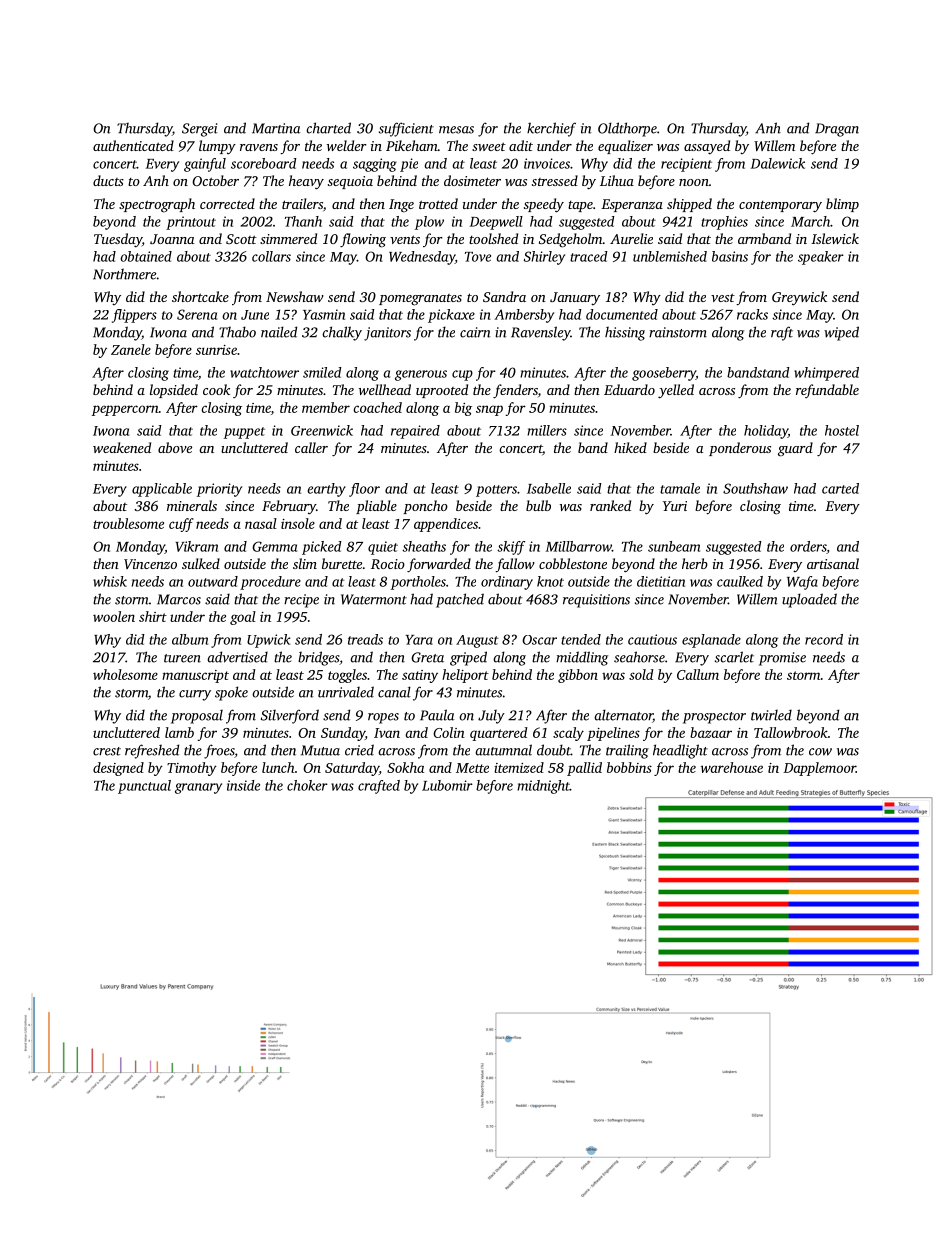 This screenshot has width=952, height=1233. Describe the element at coordinates (472, 180) in the screenshot. I see `dosimeter` at that location.
